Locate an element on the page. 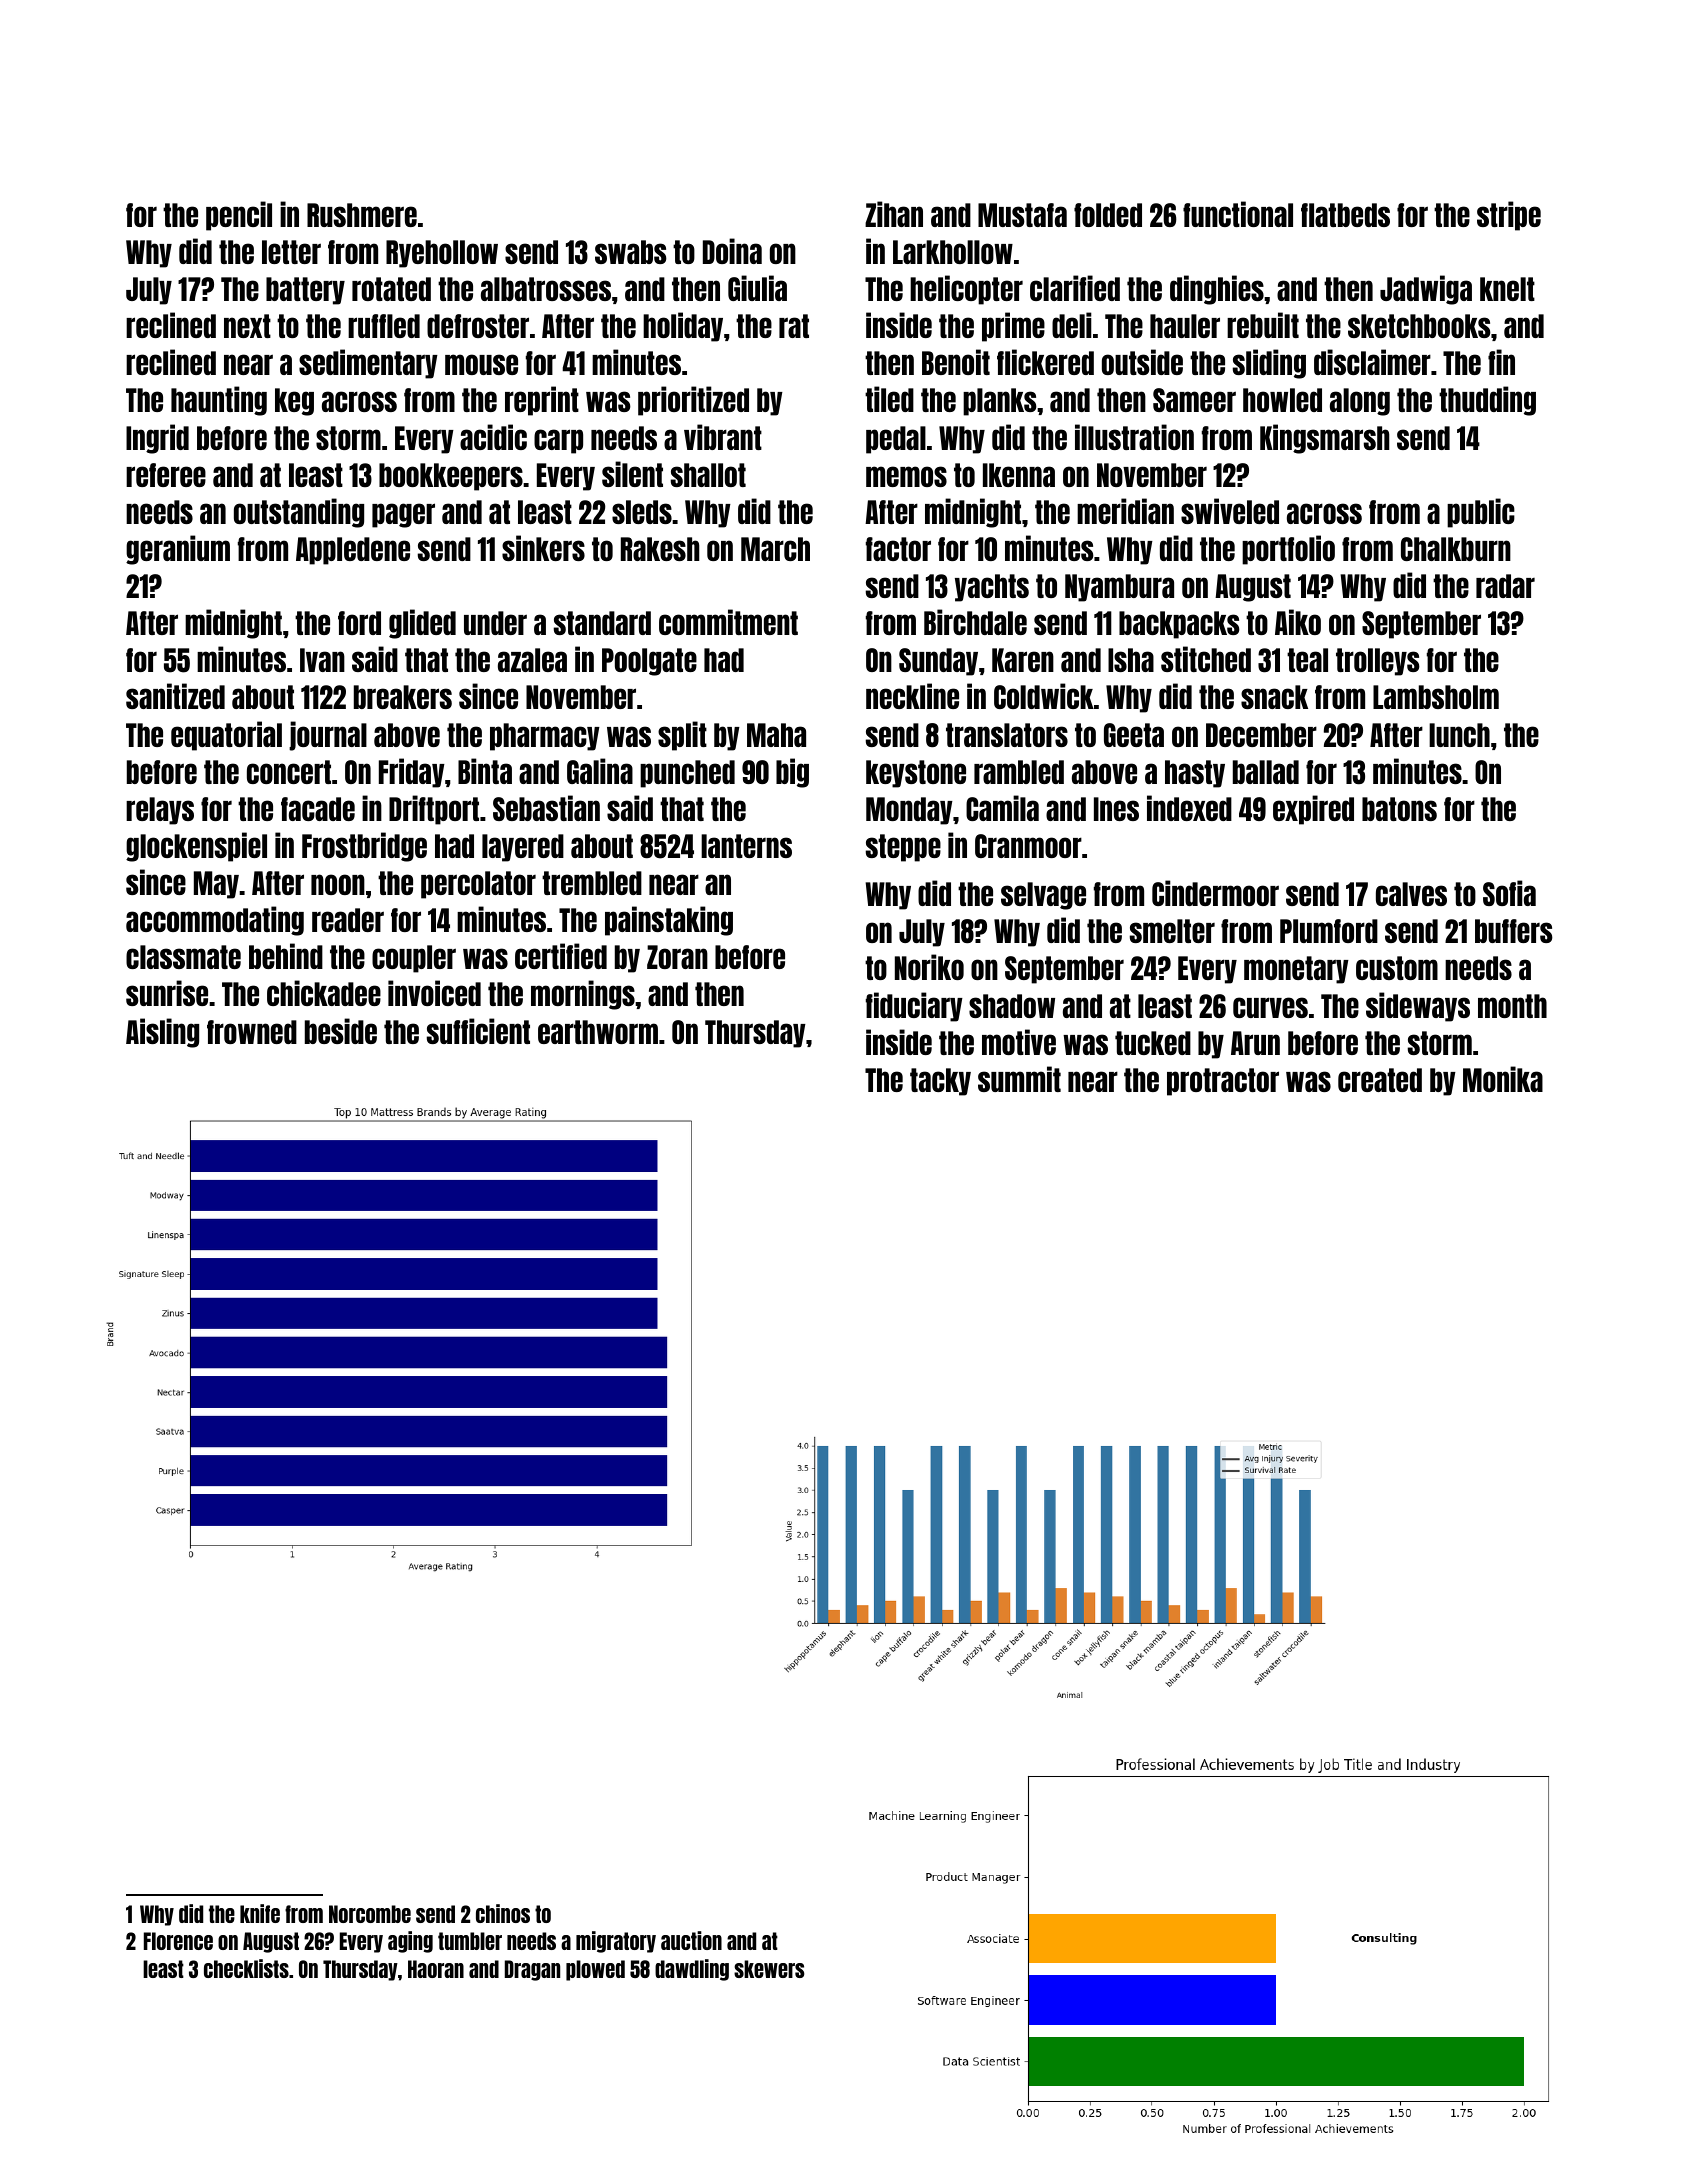  glockenspiel is located at coordinates (196, 847).
